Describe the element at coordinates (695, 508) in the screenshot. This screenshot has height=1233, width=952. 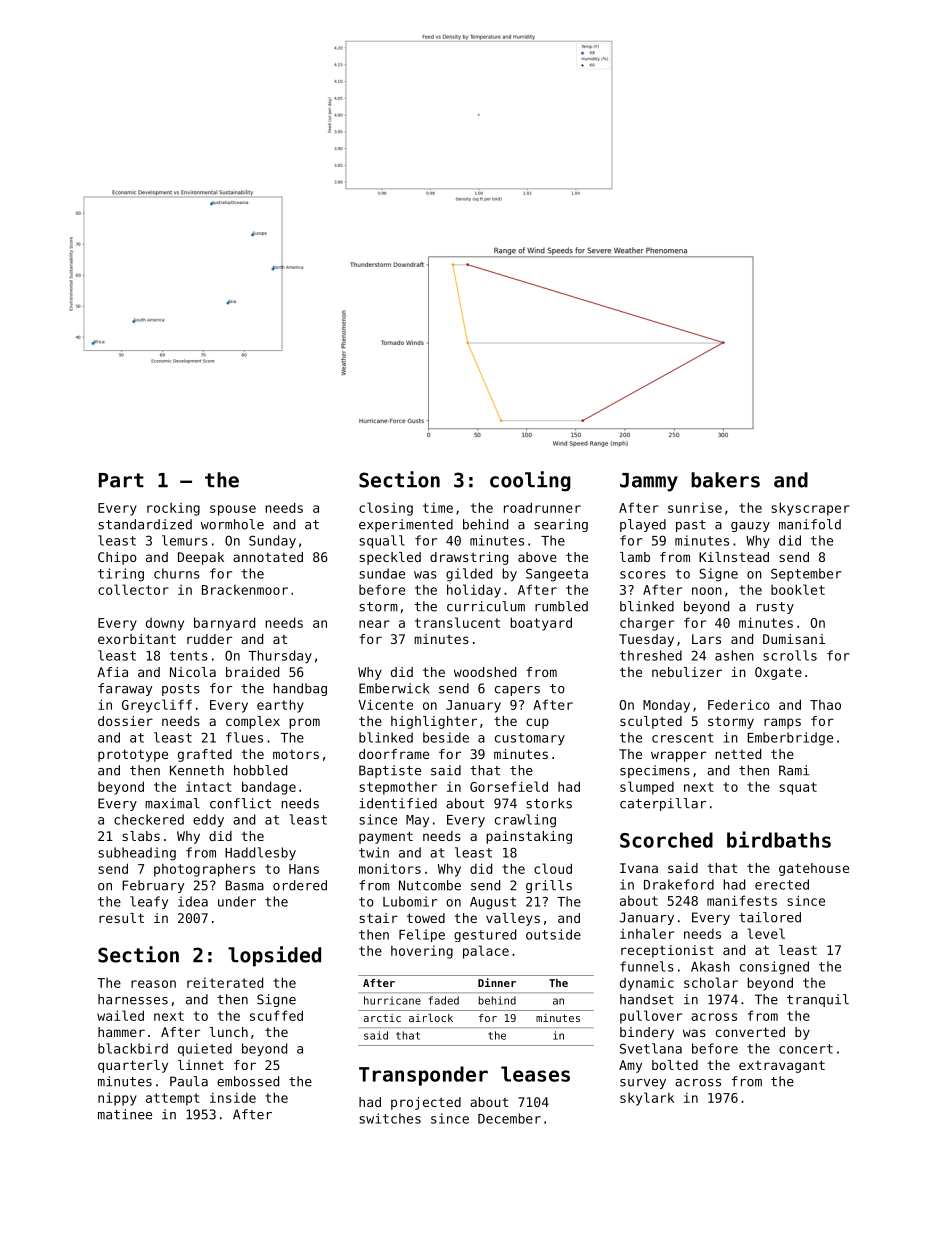
I see `sunrise` at that location.
